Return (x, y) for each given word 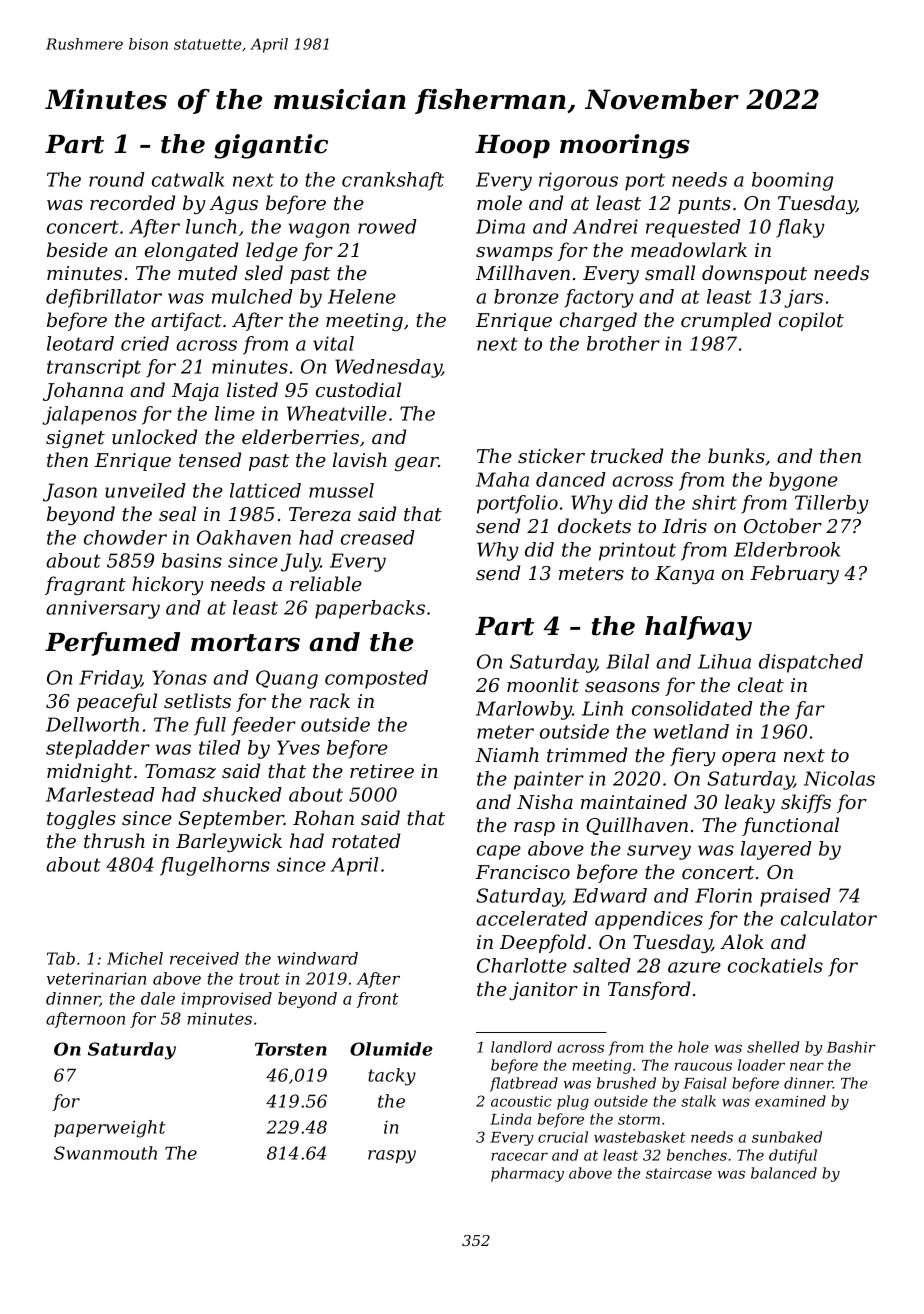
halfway (698, 628)
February (795, 574)
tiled (220, 747)
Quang (287, 679)
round (117, 179)
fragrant (85, 585)
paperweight (110, 1129)
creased (378, 537)
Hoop (512, 146)
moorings (625, 146)
